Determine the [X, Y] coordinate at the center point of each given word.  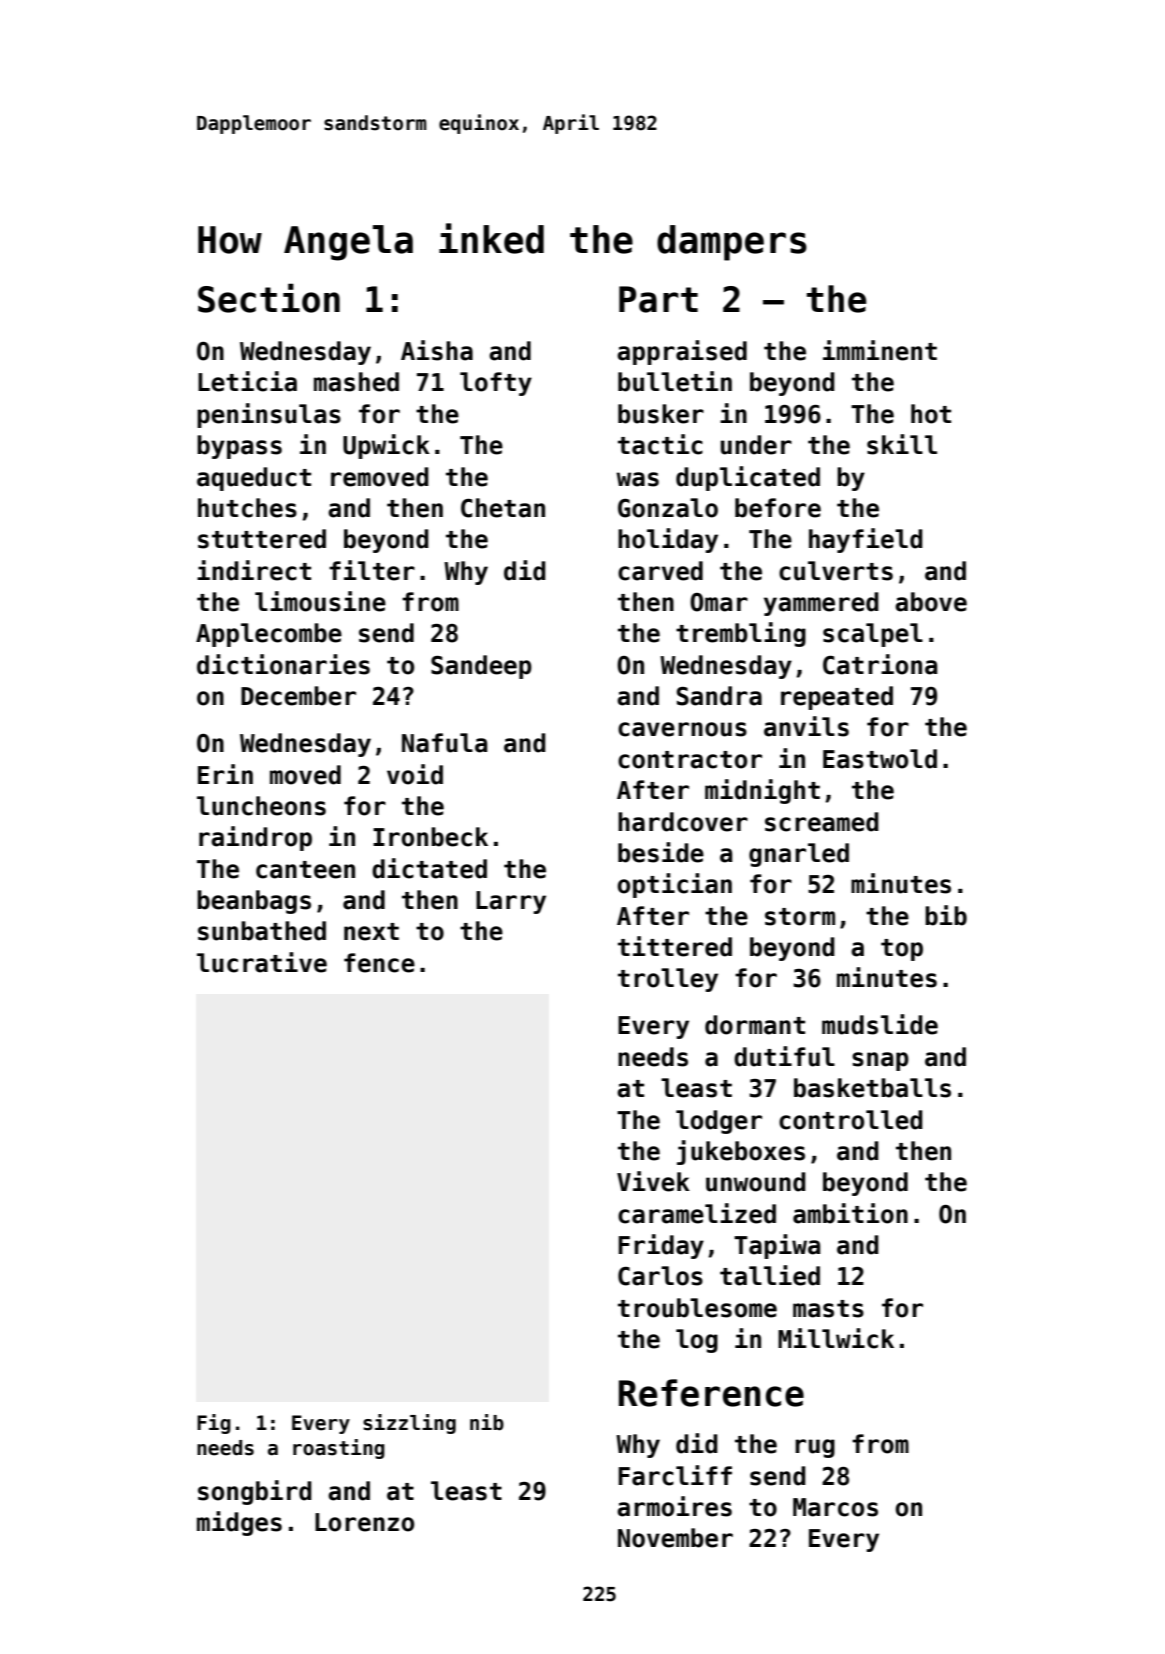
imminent [880, 350]
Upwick [386, 446]
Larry [511, 902]
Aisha [437, 350]
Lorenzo [364, 1522]
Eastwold [880, 759]
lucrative [262, 962]
